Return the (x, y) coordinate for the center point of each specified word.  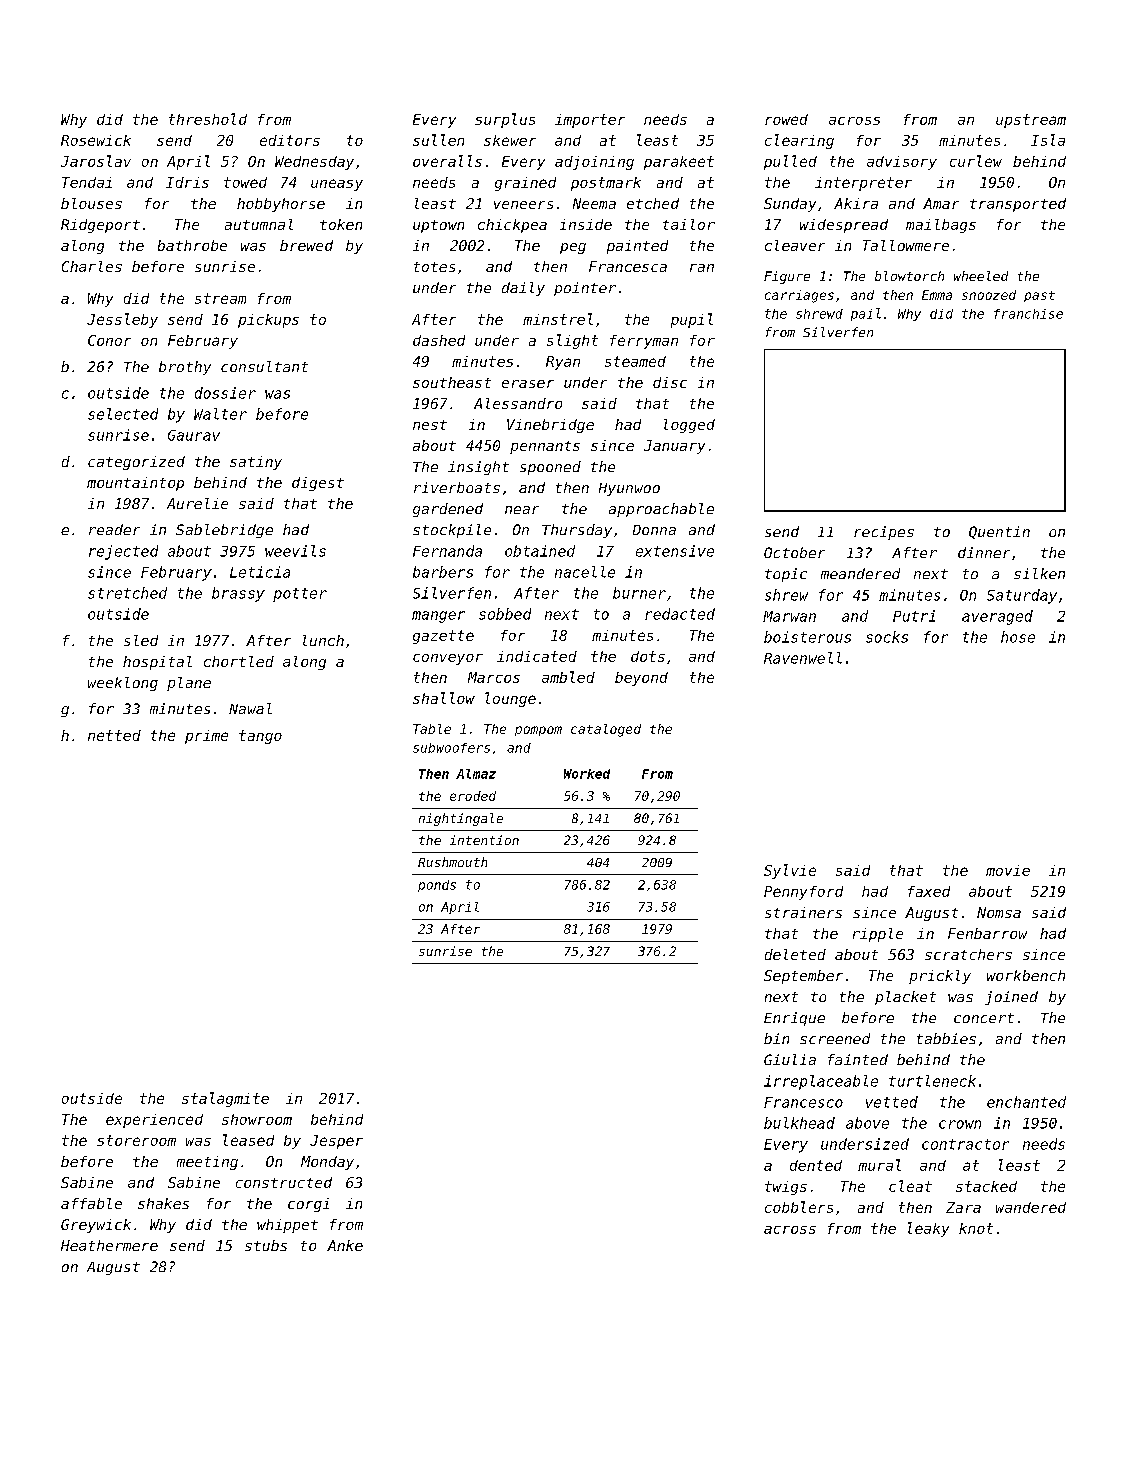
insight (478, 468)
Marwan (789, 616)
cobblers (799, 1207)
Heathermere (109, 1245)
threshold (208, 119)
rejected (123, 552)
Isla (1048, 140)
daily (523, 289)
